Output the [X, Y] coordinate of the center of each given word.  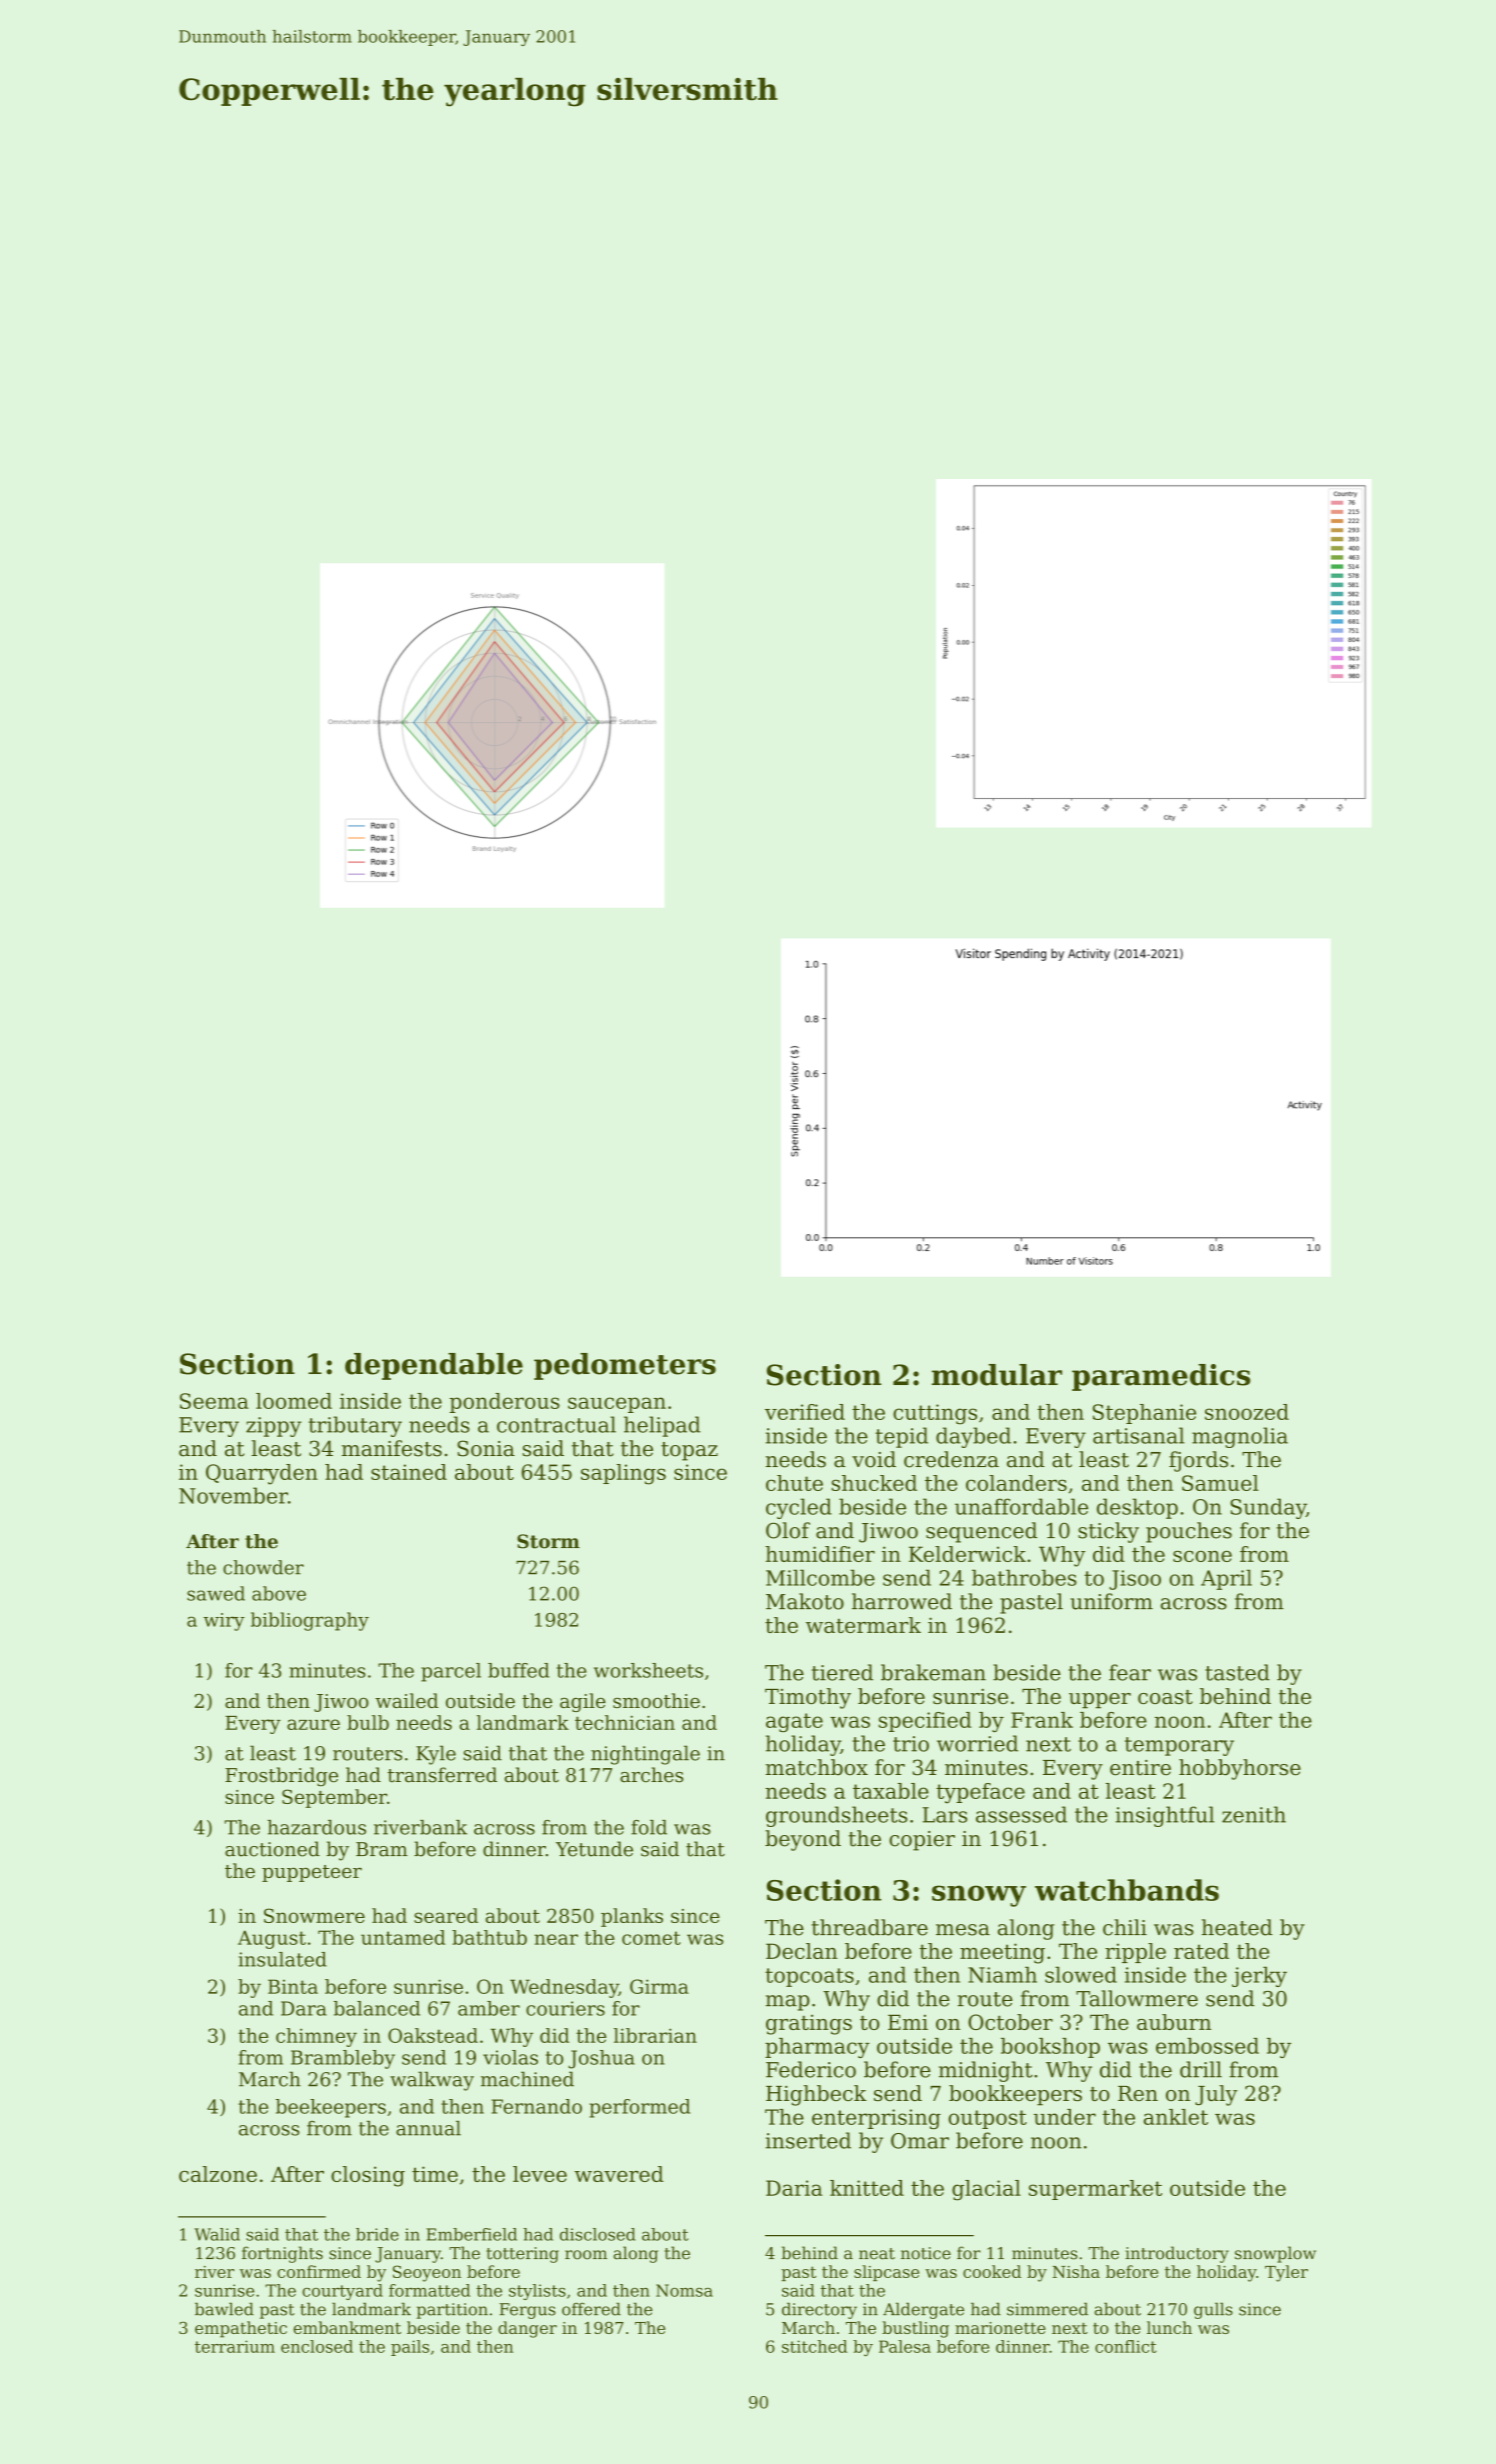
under [1065, 2117]
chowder [263, 1567]
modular [997, 1375]
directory [819, 2310]
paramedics [1161, 1377]
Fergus [527, 2311]
